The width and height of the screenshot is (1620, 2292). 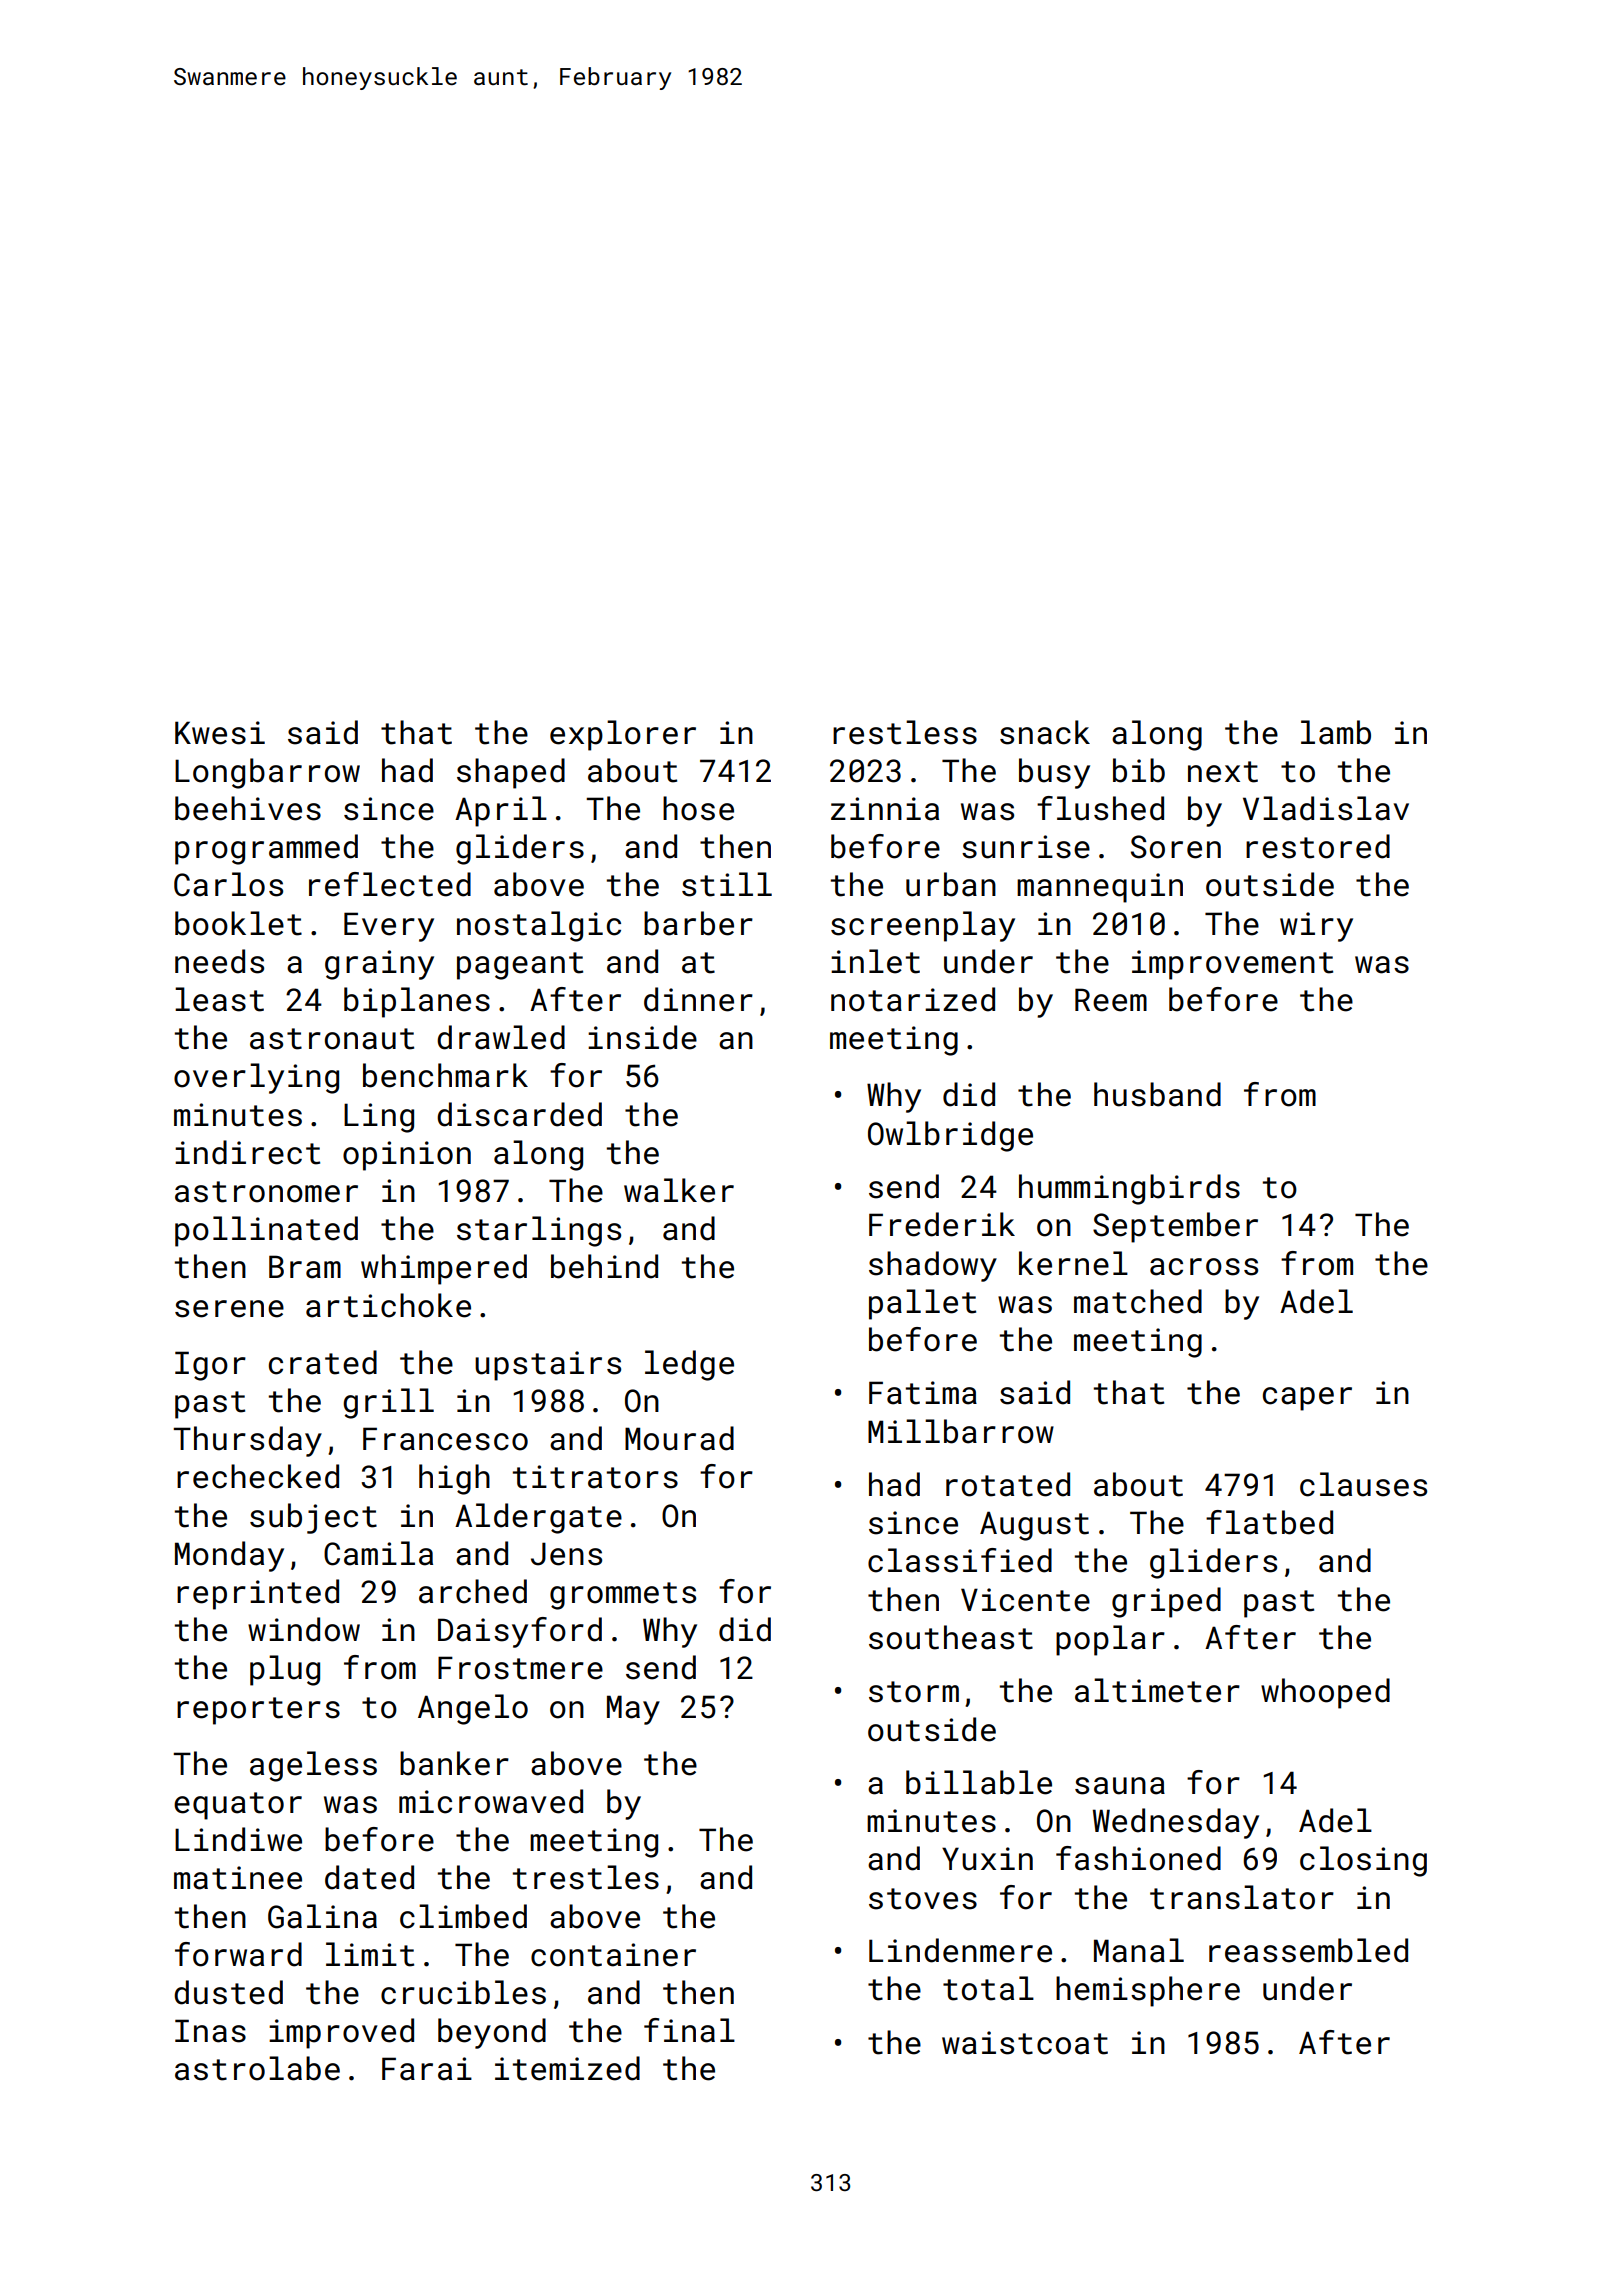 I want to click on Lindenmere, so click(x=960, y=1950).
